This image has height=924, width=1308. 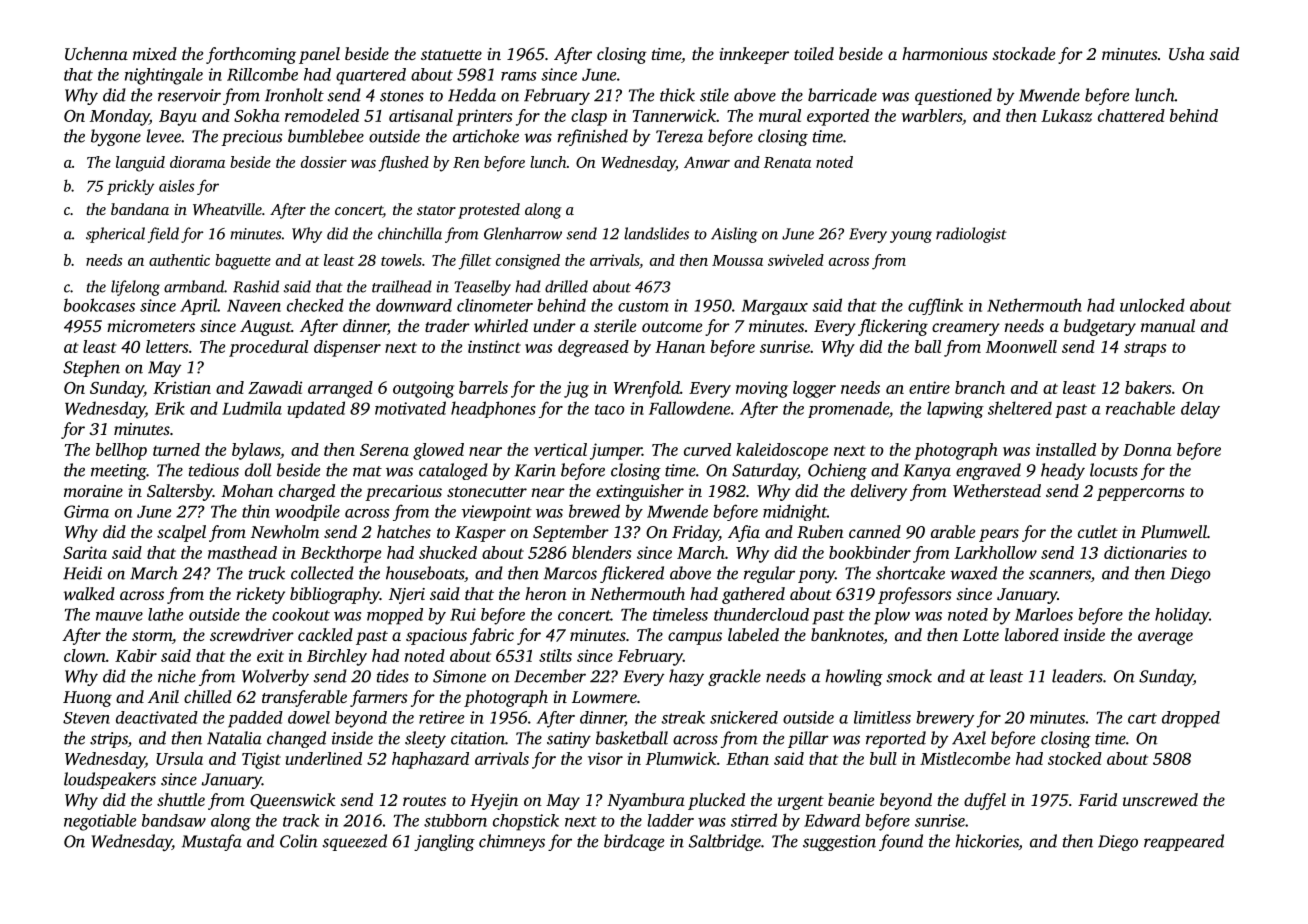 I want to click on Mustafa, so click(x=211, y=842).
